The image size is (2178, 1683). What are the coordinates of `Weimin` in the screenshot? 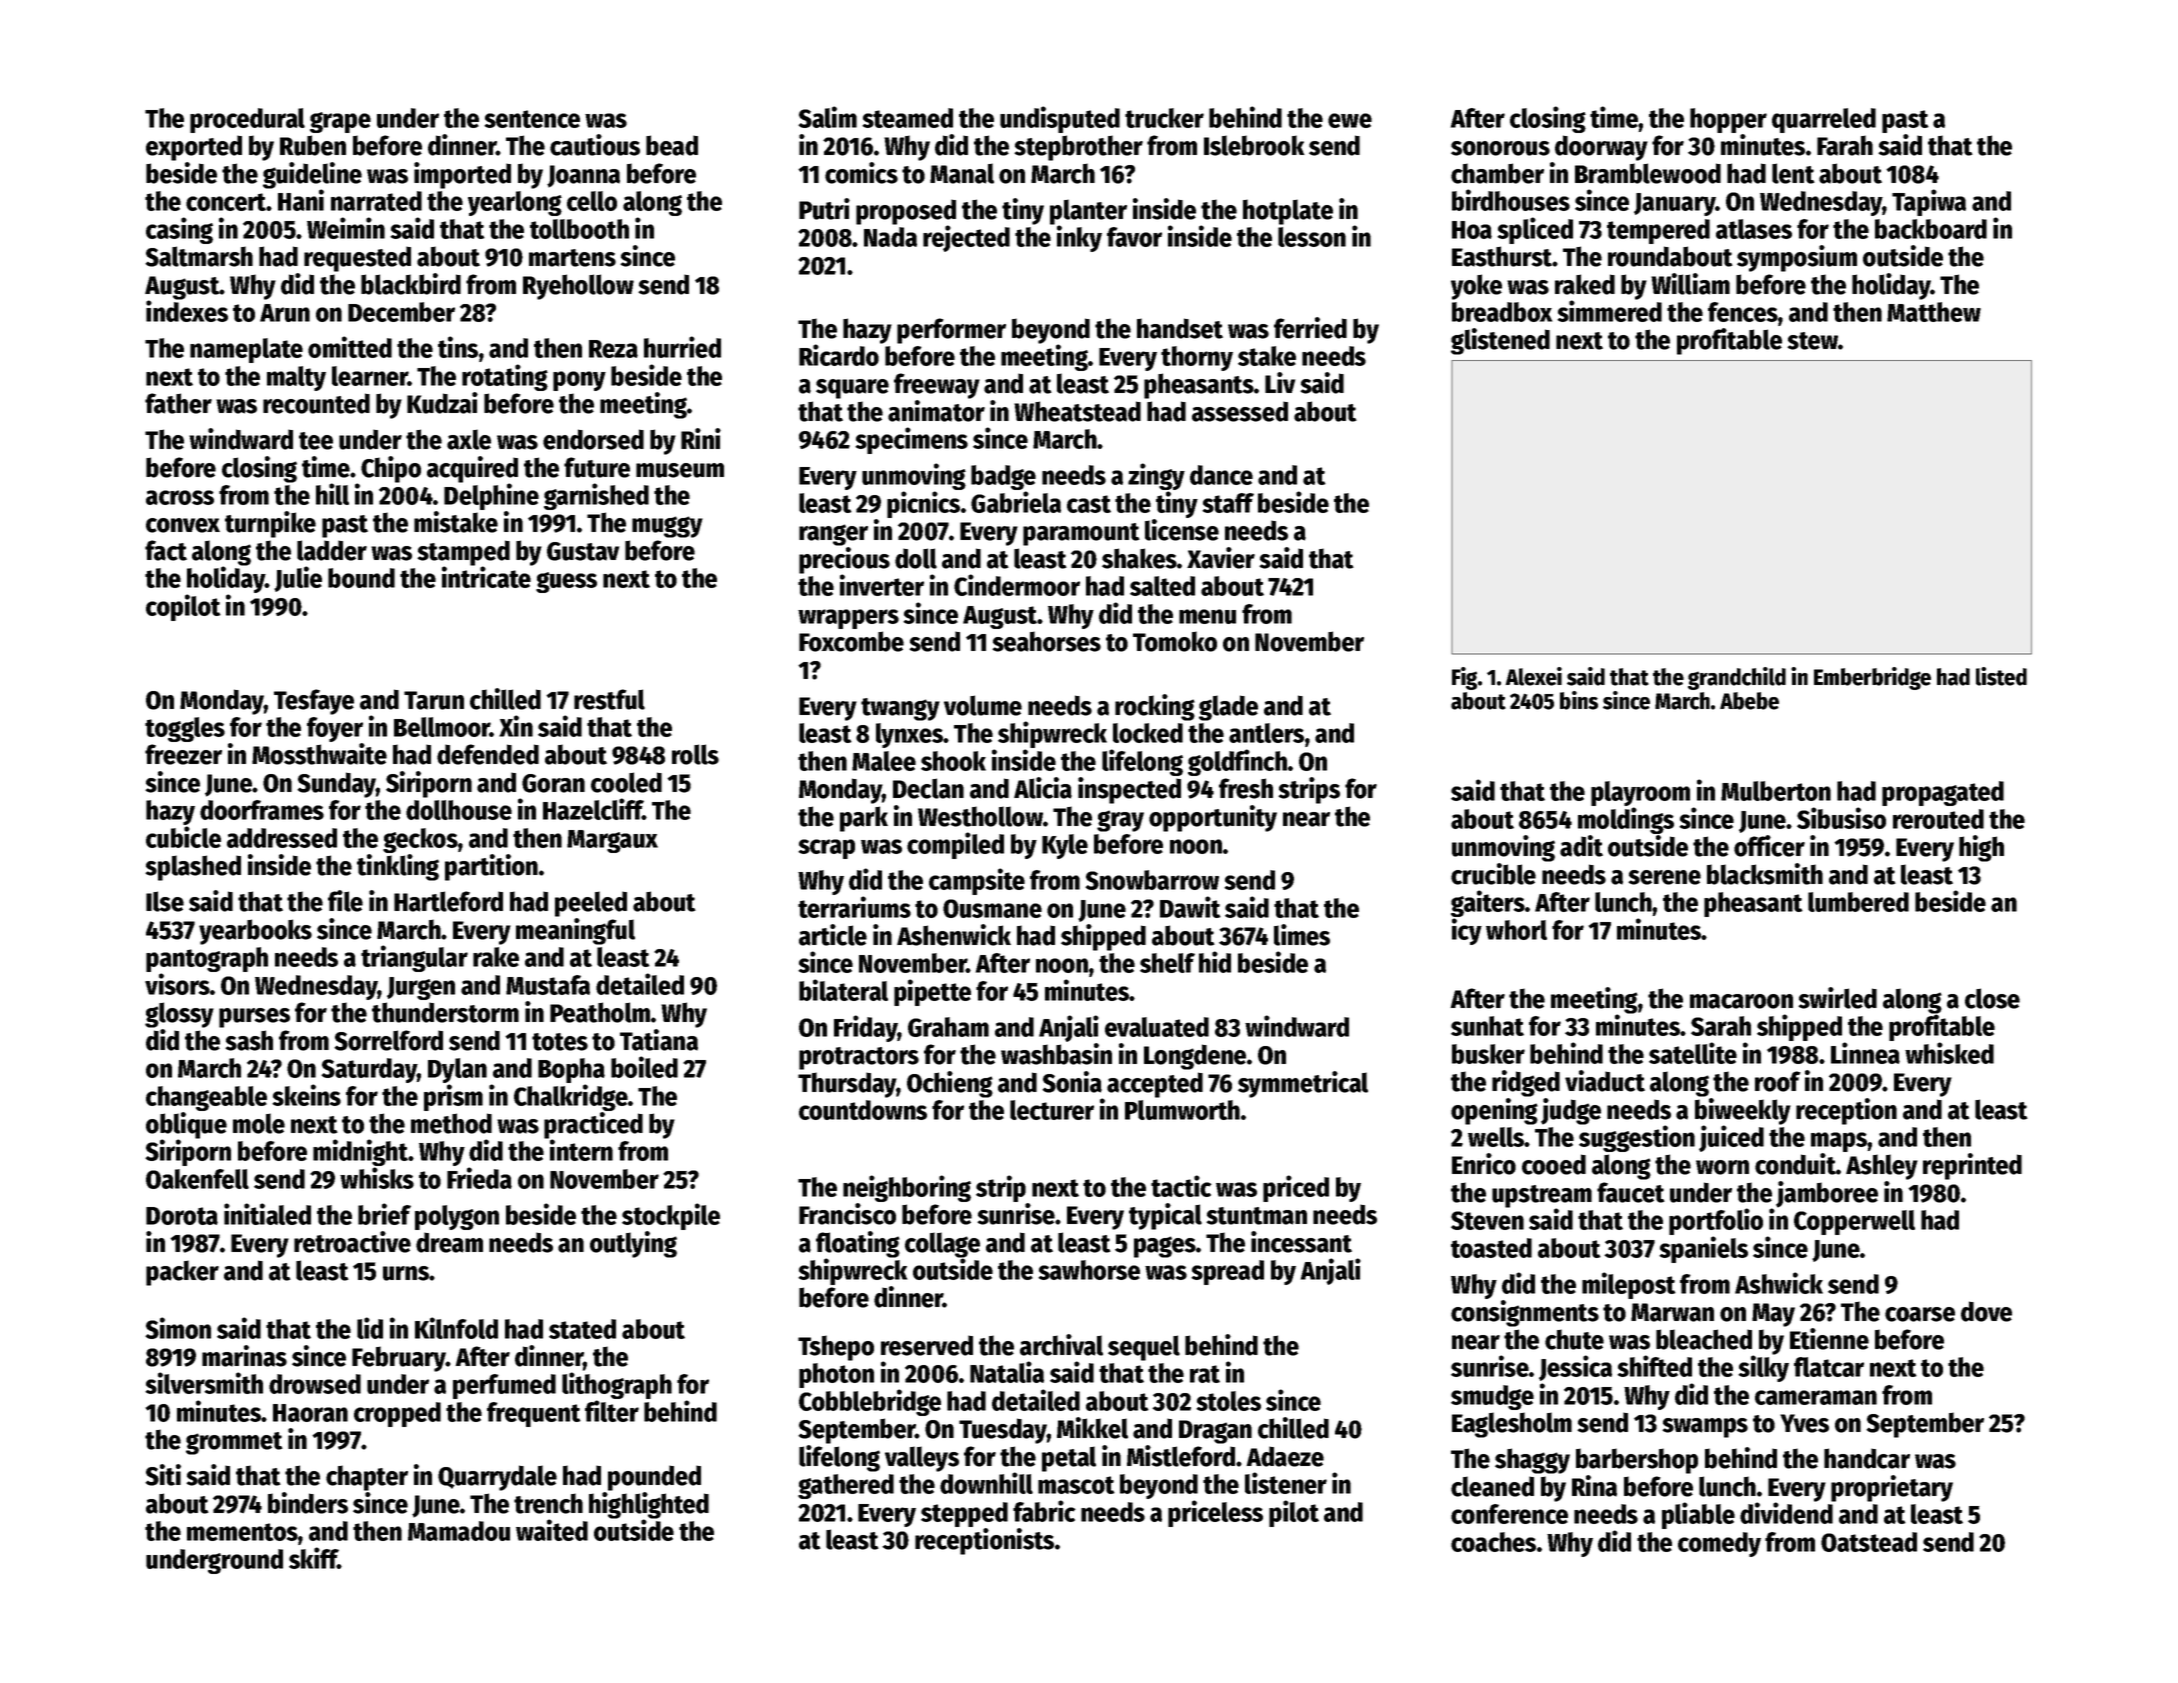 It's located at (346, 228).
